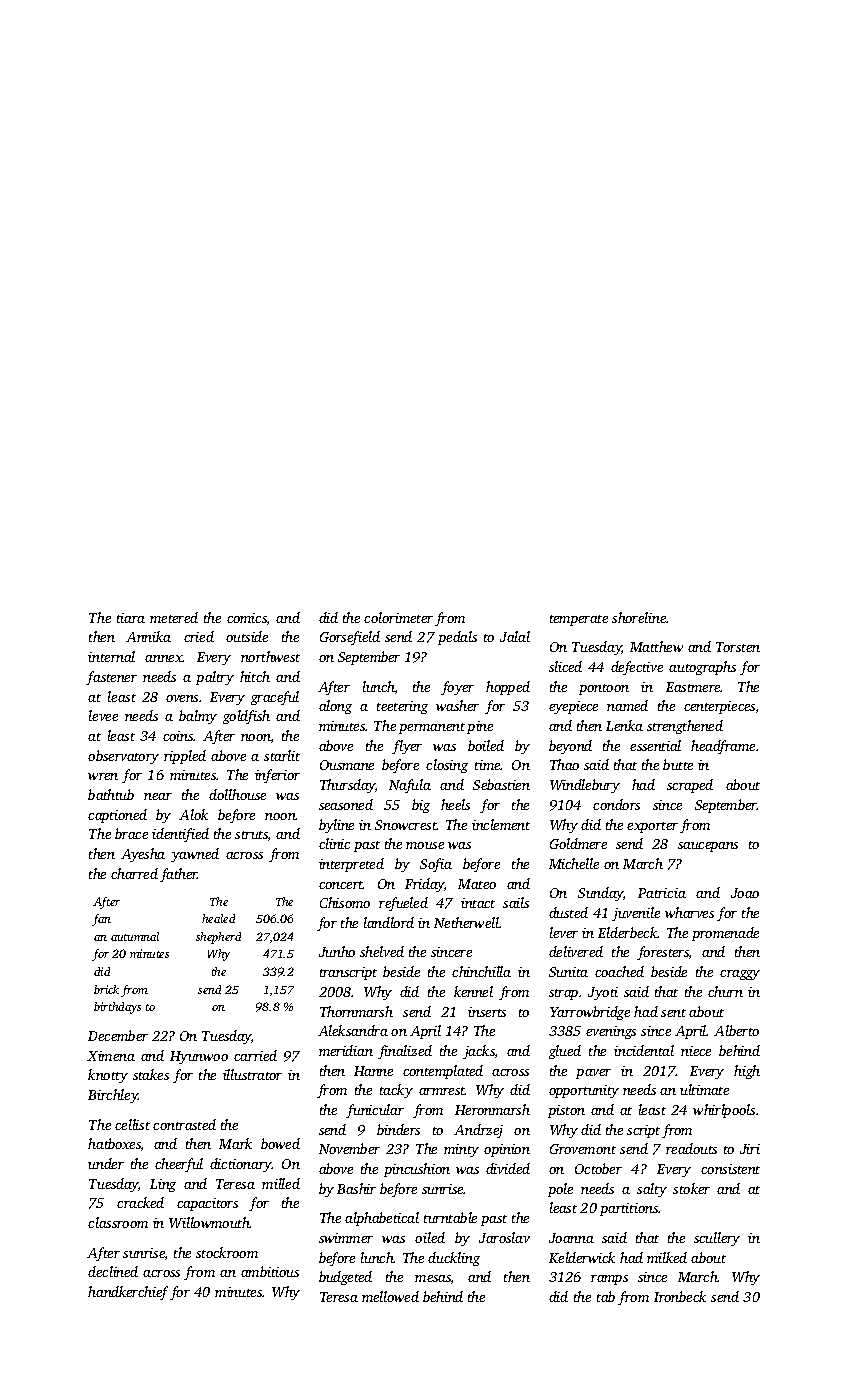 Image resolution: width=849 pixels, height=1400 pixels. What do you see at coordinates (639, 617) in the screenshot?
I see `shoreline` at bounding box center [639, 617].
